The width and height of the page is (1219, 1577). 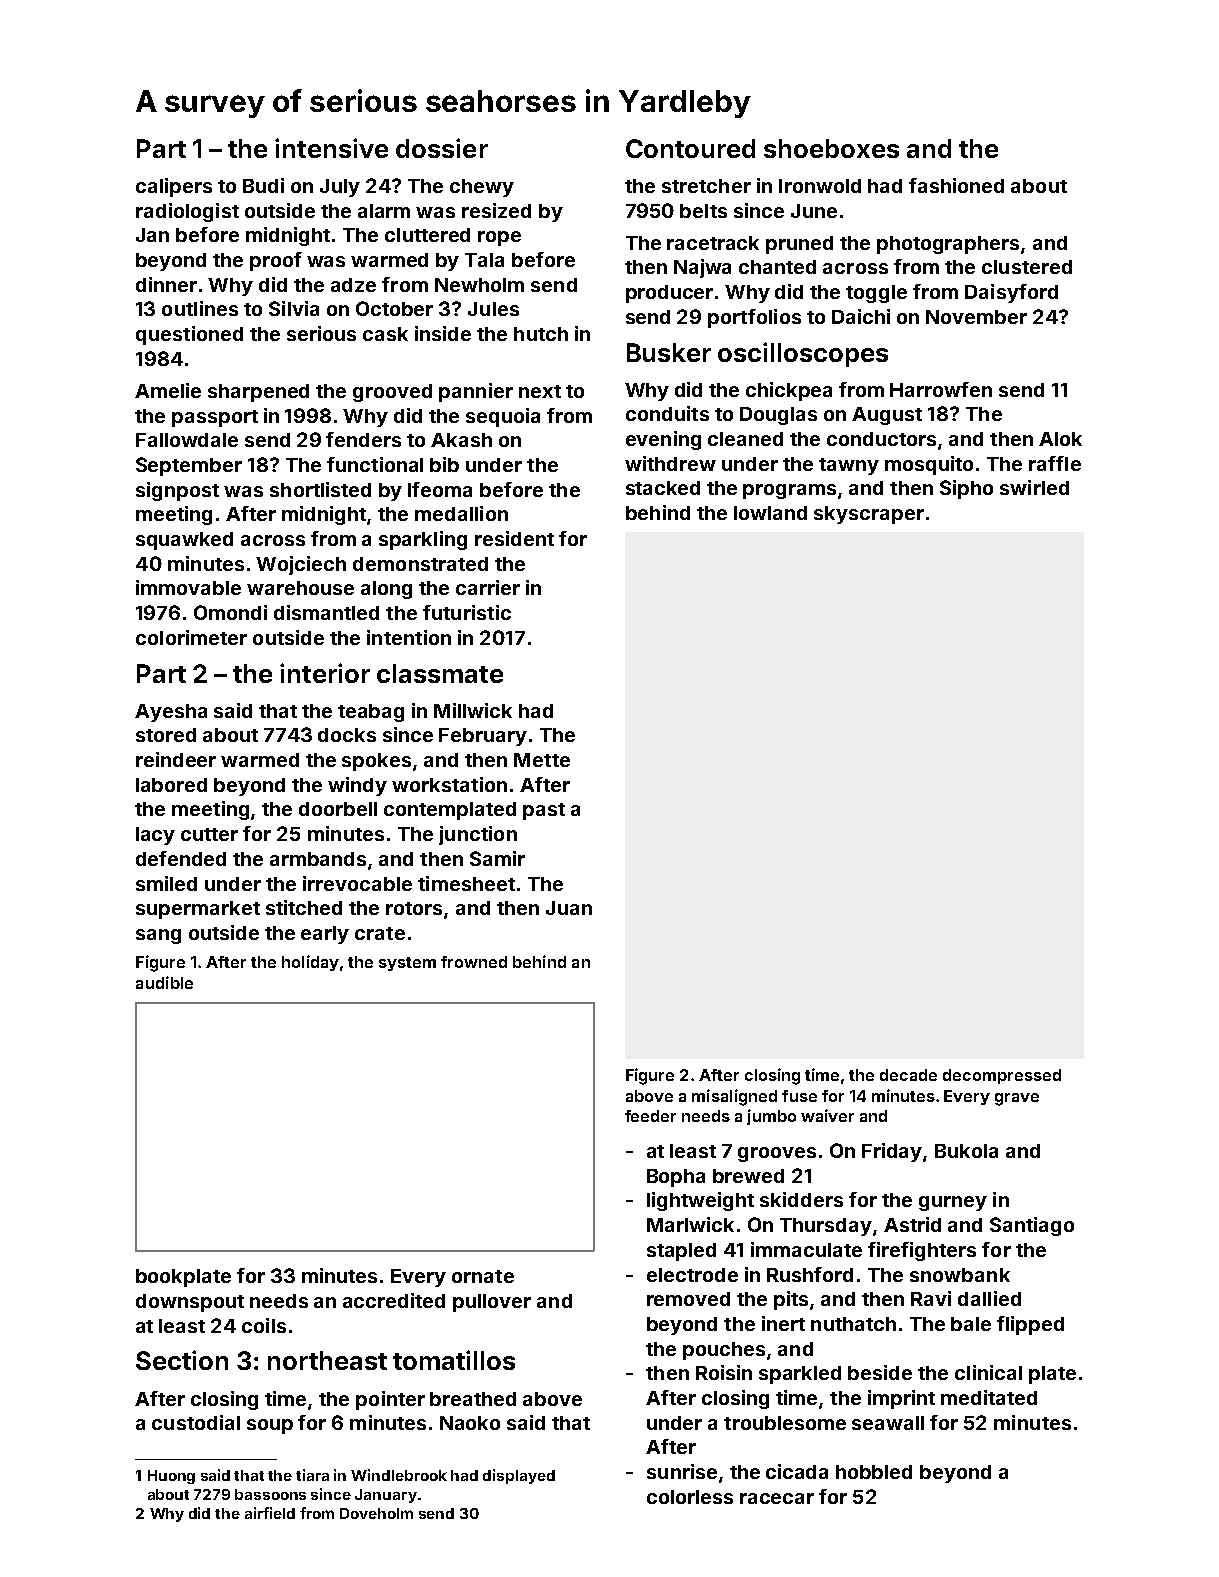 What do you see at coordinates (191, 637) in the page?
I see `colorimeter` at bounding box center [191, 637].
